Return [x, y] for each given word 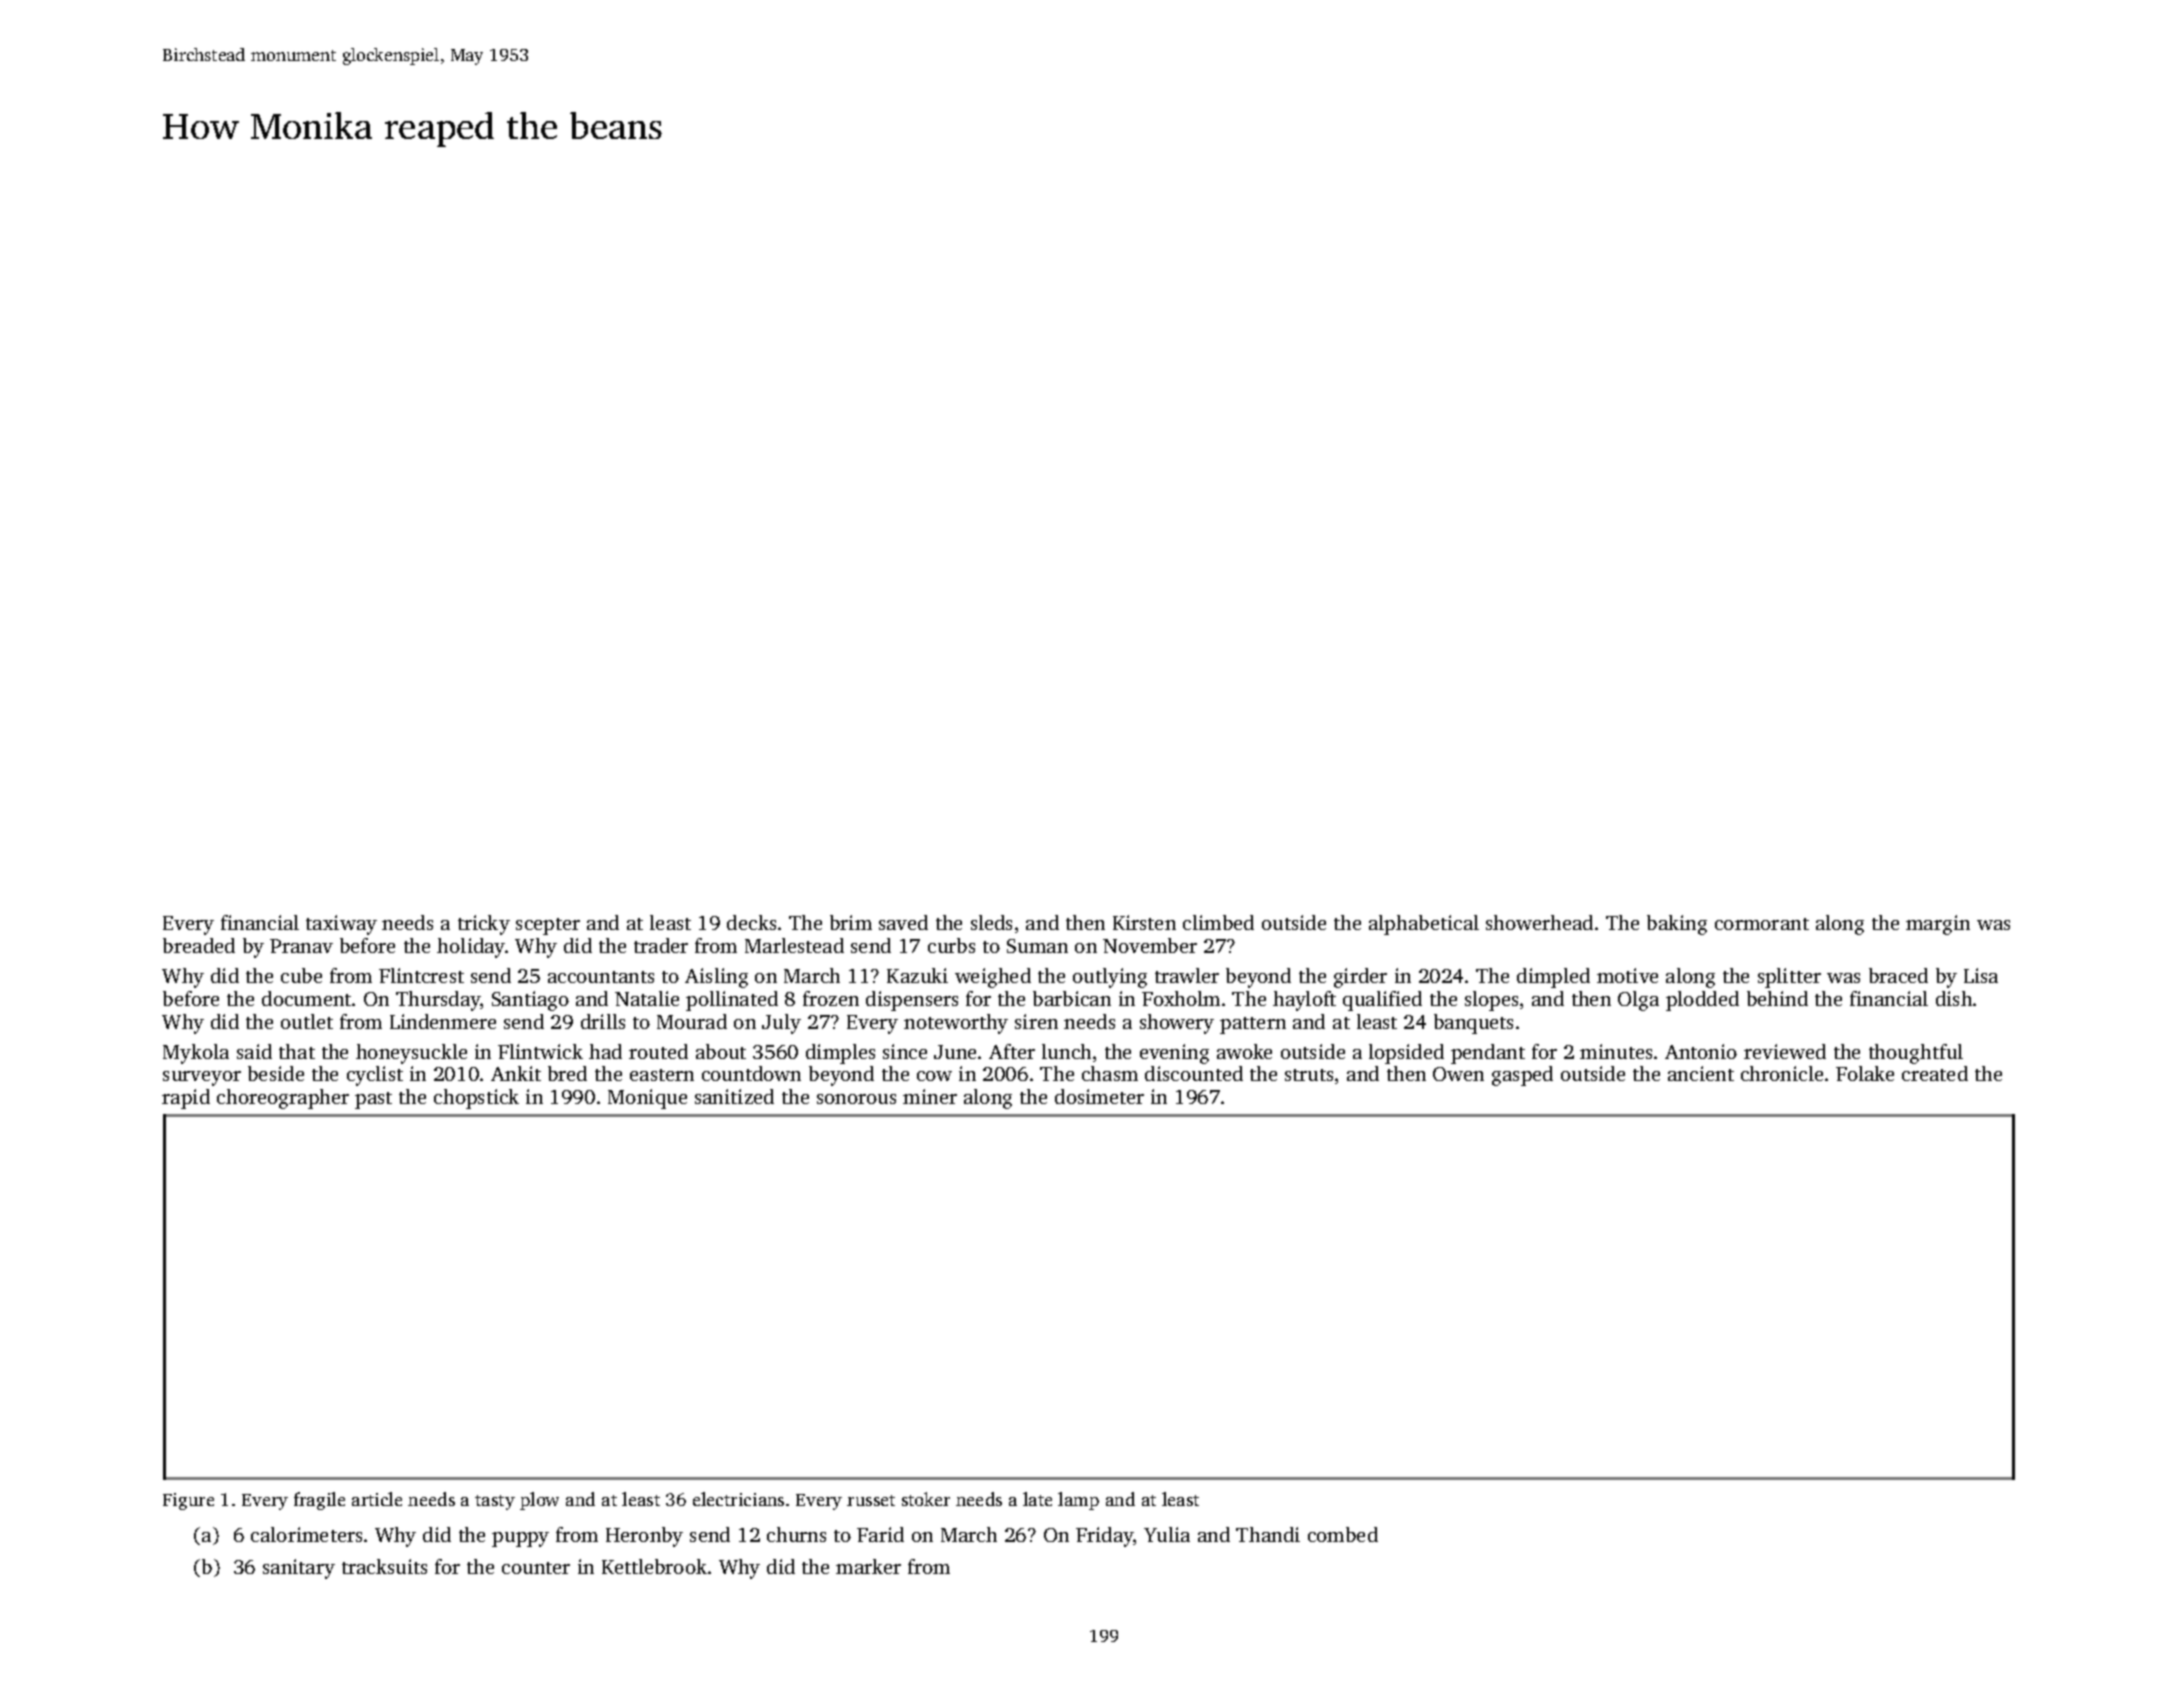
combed [1343, 1534]
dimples [840, 1054]
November [1150, 945]
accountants [601, 977]
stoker [926, 1499]
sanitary [299, 1569]
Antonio [1701, 1051]
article [377, 1499]
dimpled [1553, 978]
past [373, 1100]
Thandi [1268, 1534]
